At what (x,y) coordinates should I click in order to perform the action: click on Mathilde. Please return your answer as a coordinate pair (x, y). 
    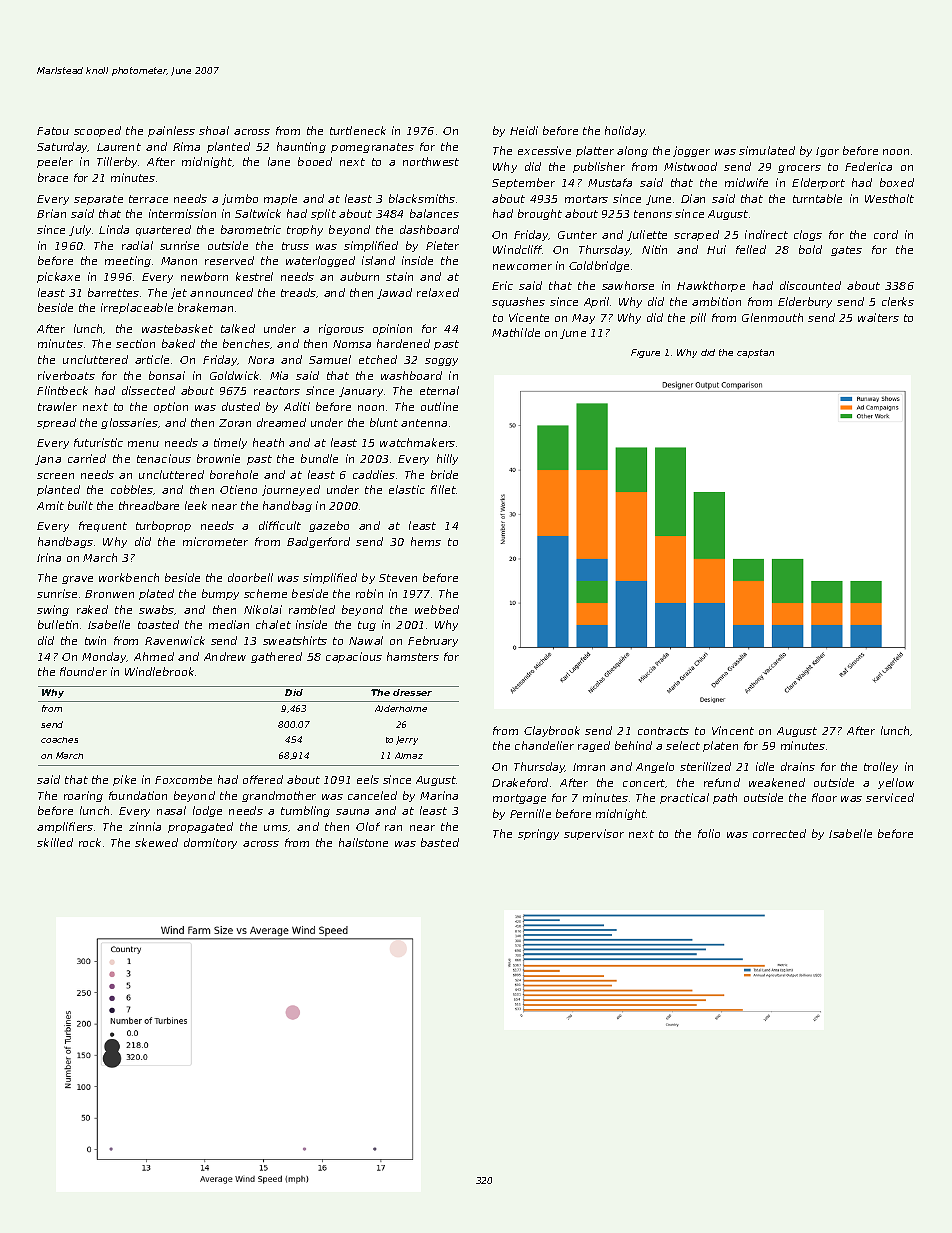
    Looking at the image, I should click on (516, 332).
